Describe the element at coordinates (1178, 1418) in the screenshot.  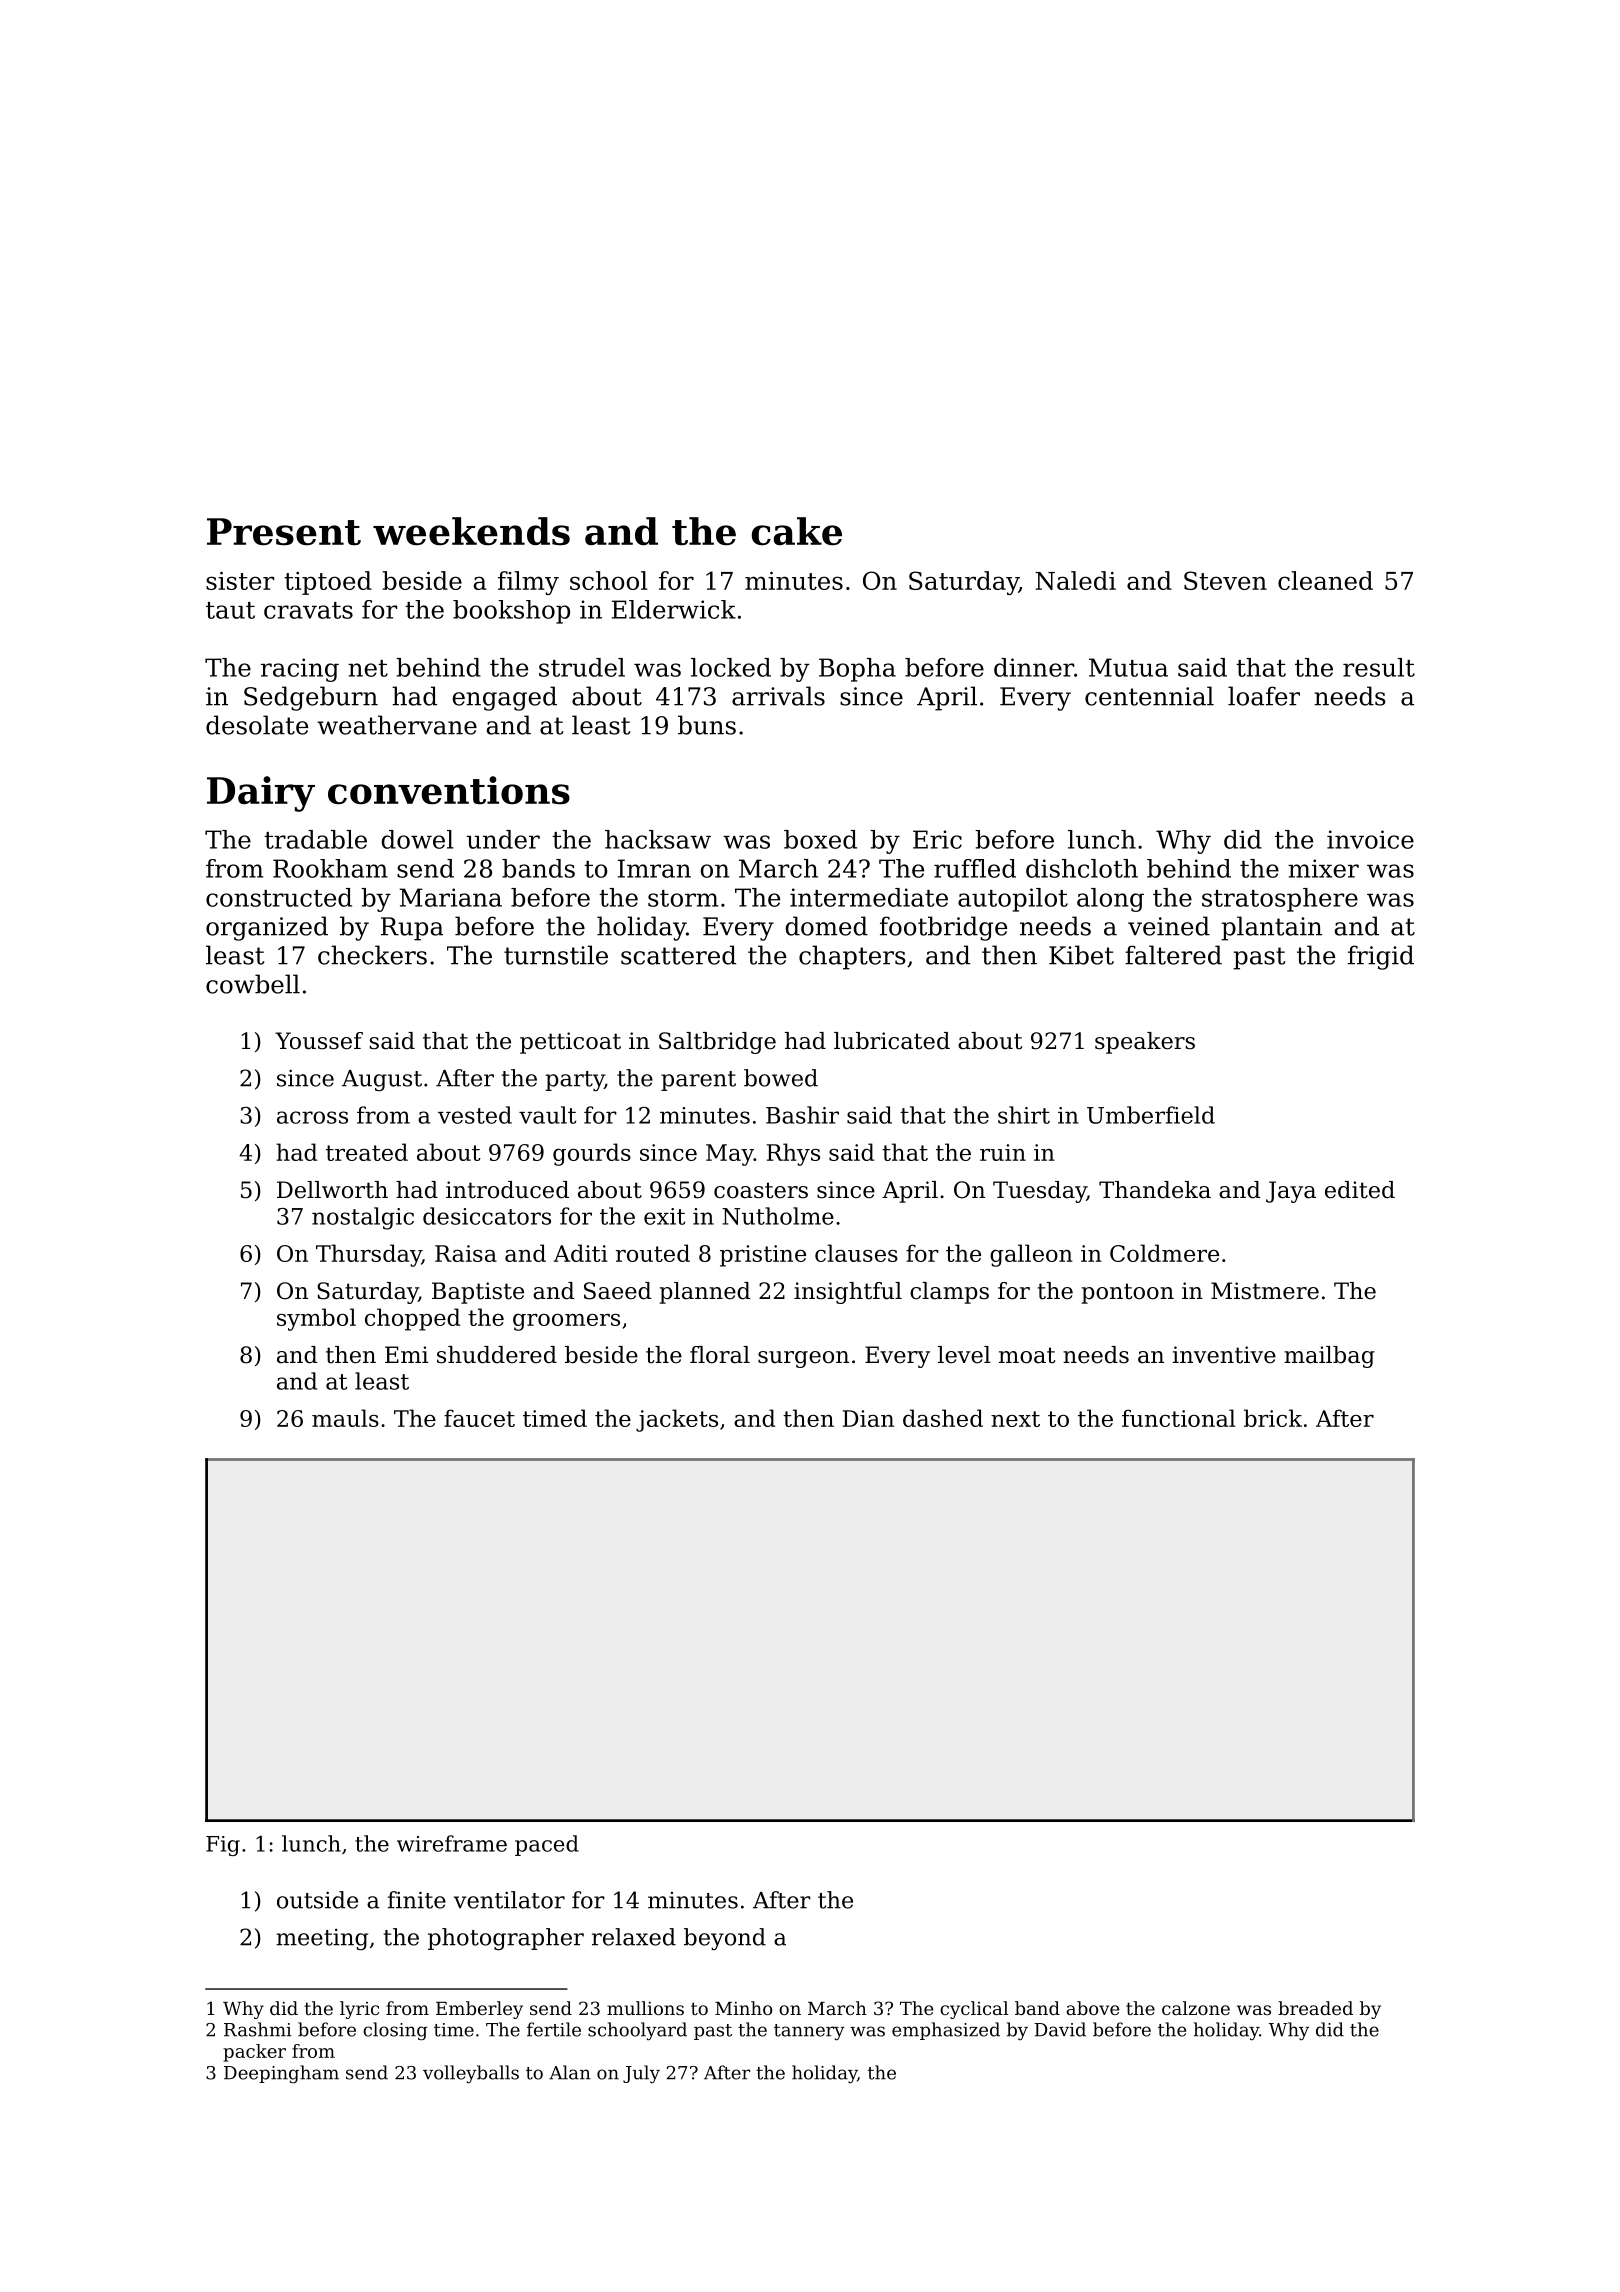
I see `functional` at that location.
